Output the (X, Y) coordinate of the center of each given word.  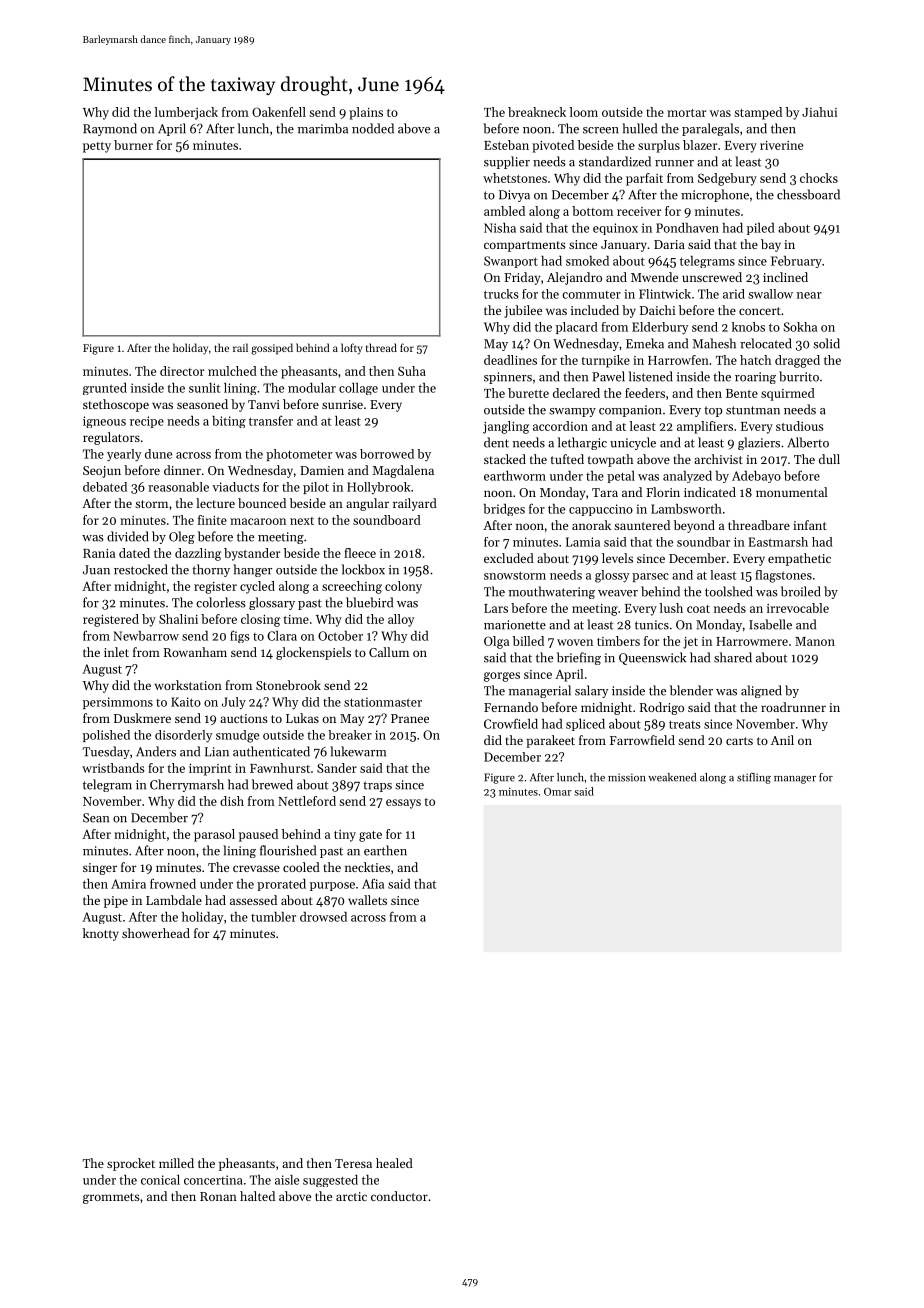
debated (105, 487)
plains (366, 113)
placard (577, 328)
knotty (101, 934)
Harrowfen (678, 360)
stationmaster (383, 702)
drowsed (323, 917)
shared (733, 657)
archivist (718, 459)
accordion (560, 426)
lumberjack (186, 113)
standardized (615, 161)
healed (394, 1163)
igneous (104, 422)
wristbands (113, 768)
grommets (111, 1198)
